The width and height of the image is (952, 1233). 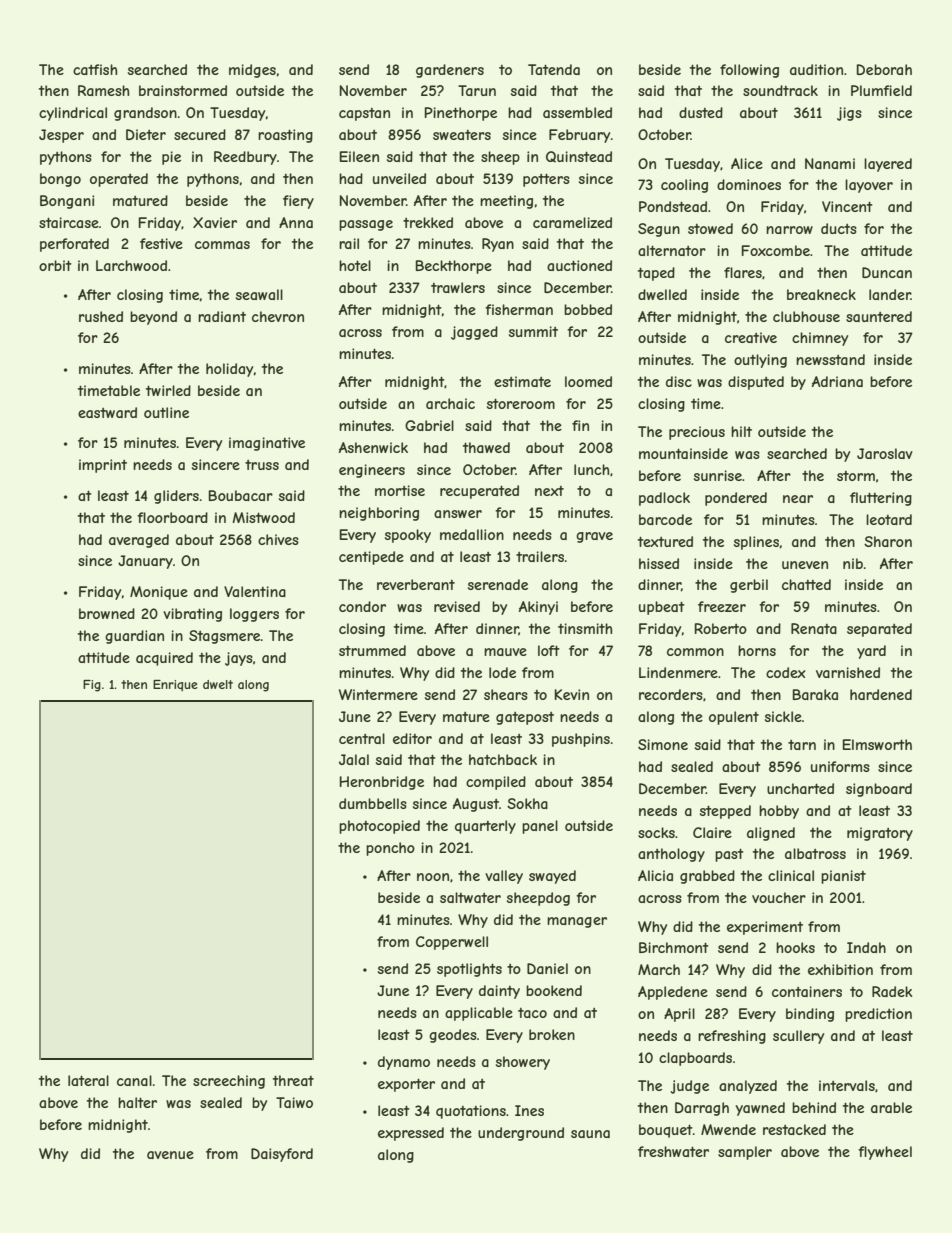 I want to click on Tatenda, so click(x=554, y=69).
